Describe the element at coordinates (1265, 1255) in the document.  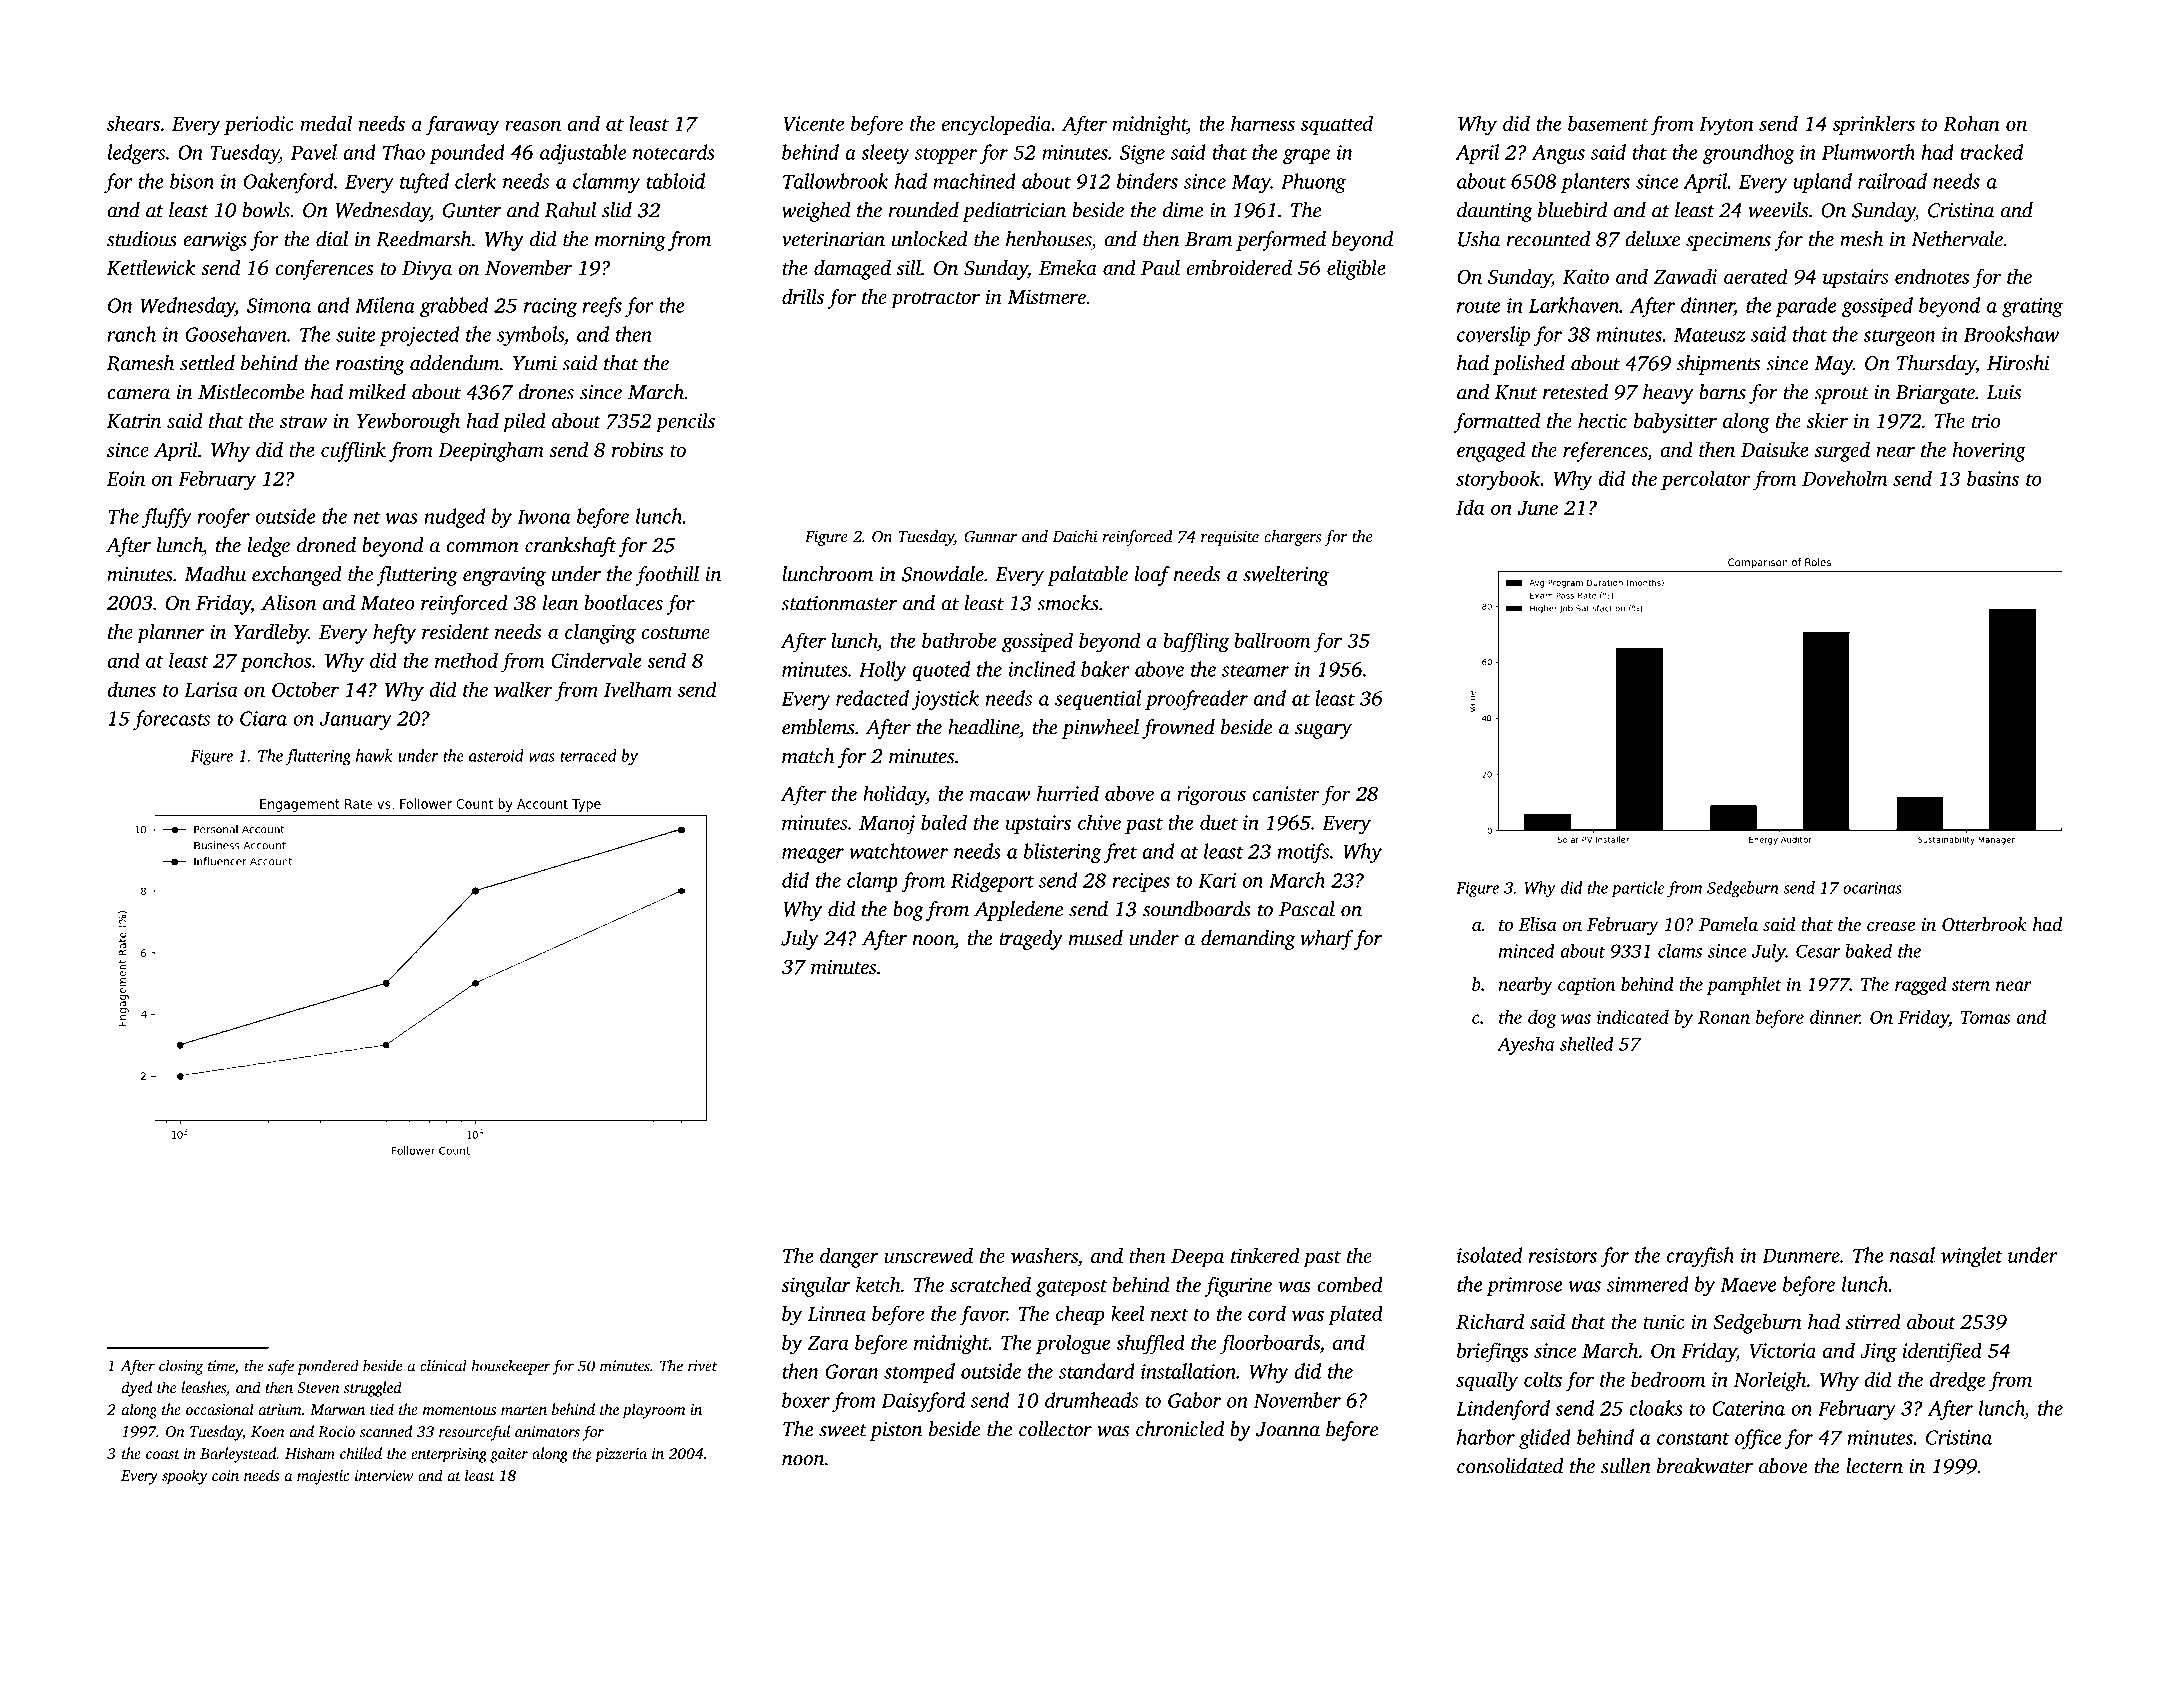
I see `tinkered` at that location.
